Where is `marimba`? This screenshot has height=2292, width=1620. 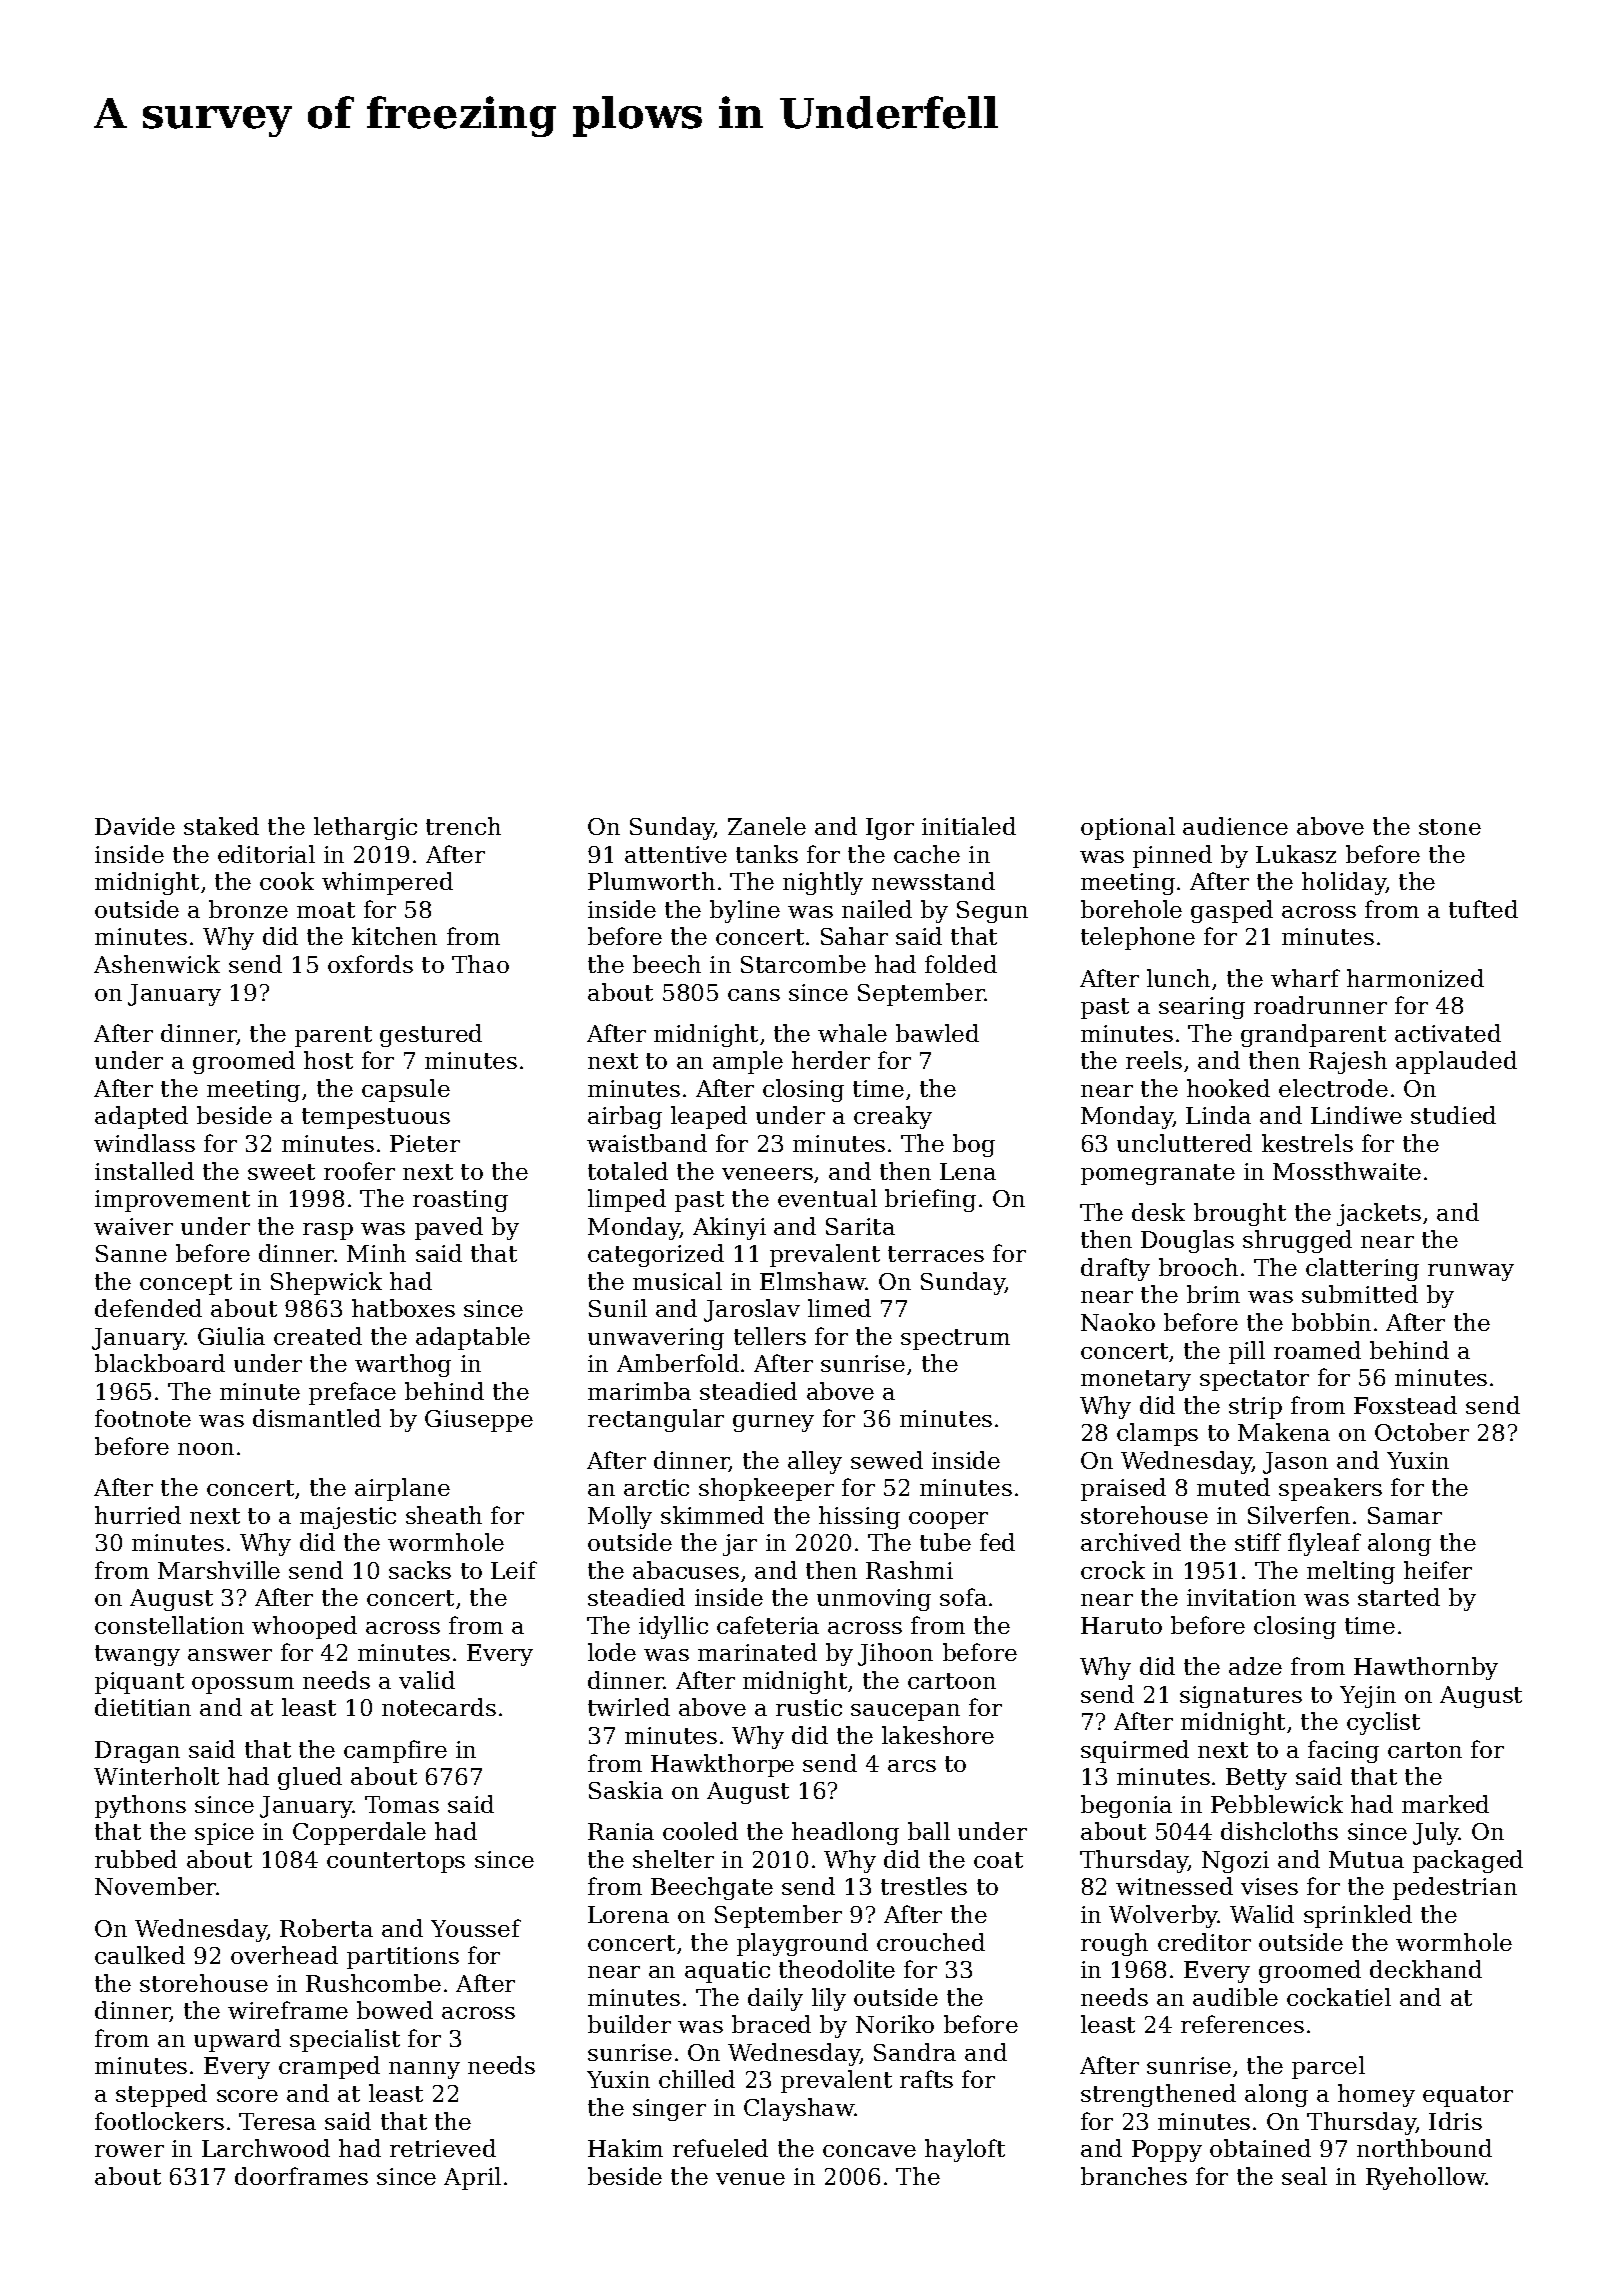
marimba is located at coordinates (639, 1391).
